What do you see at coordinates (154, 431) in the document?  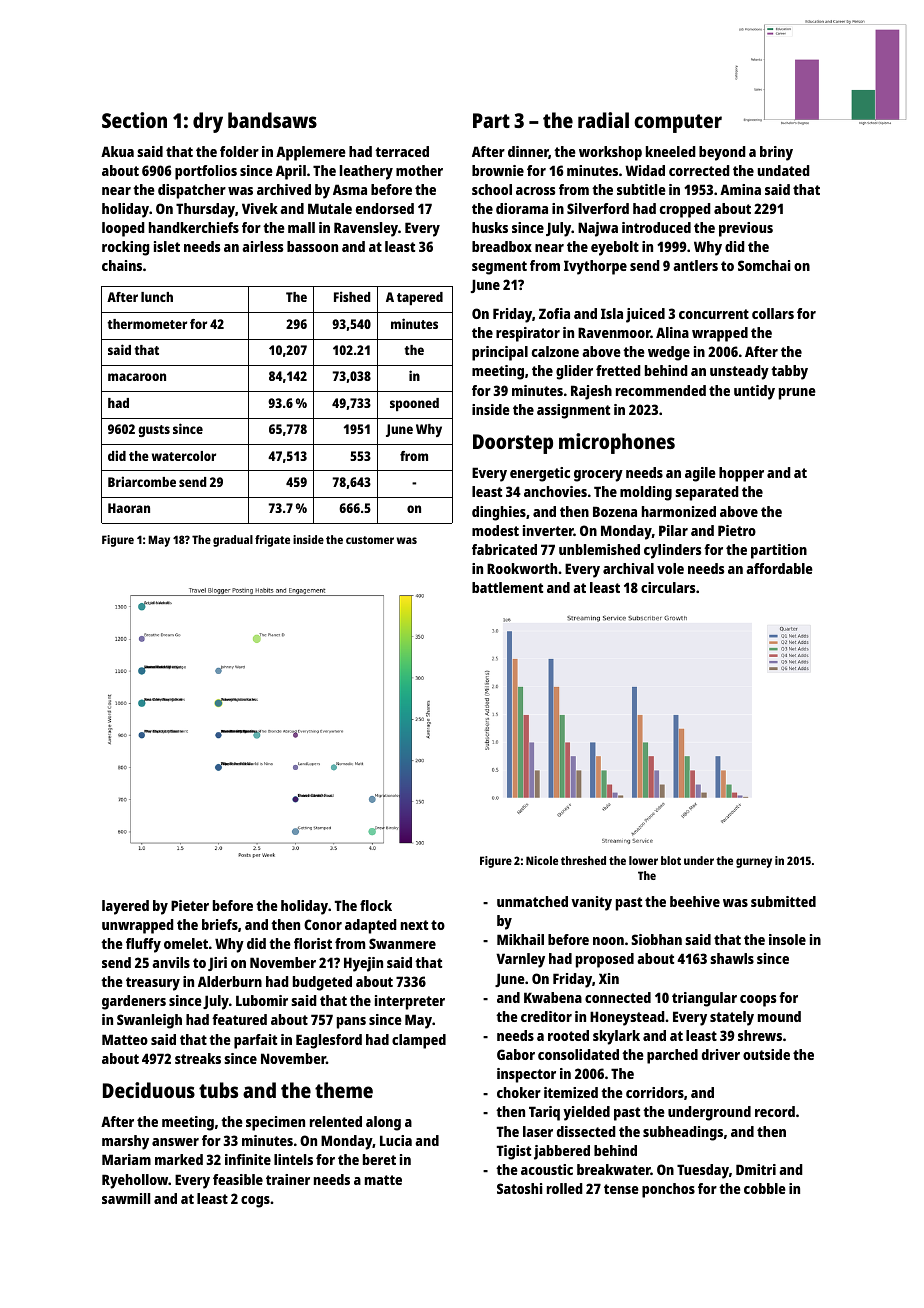 I see `gusts` at bounding box center [154, 431].
